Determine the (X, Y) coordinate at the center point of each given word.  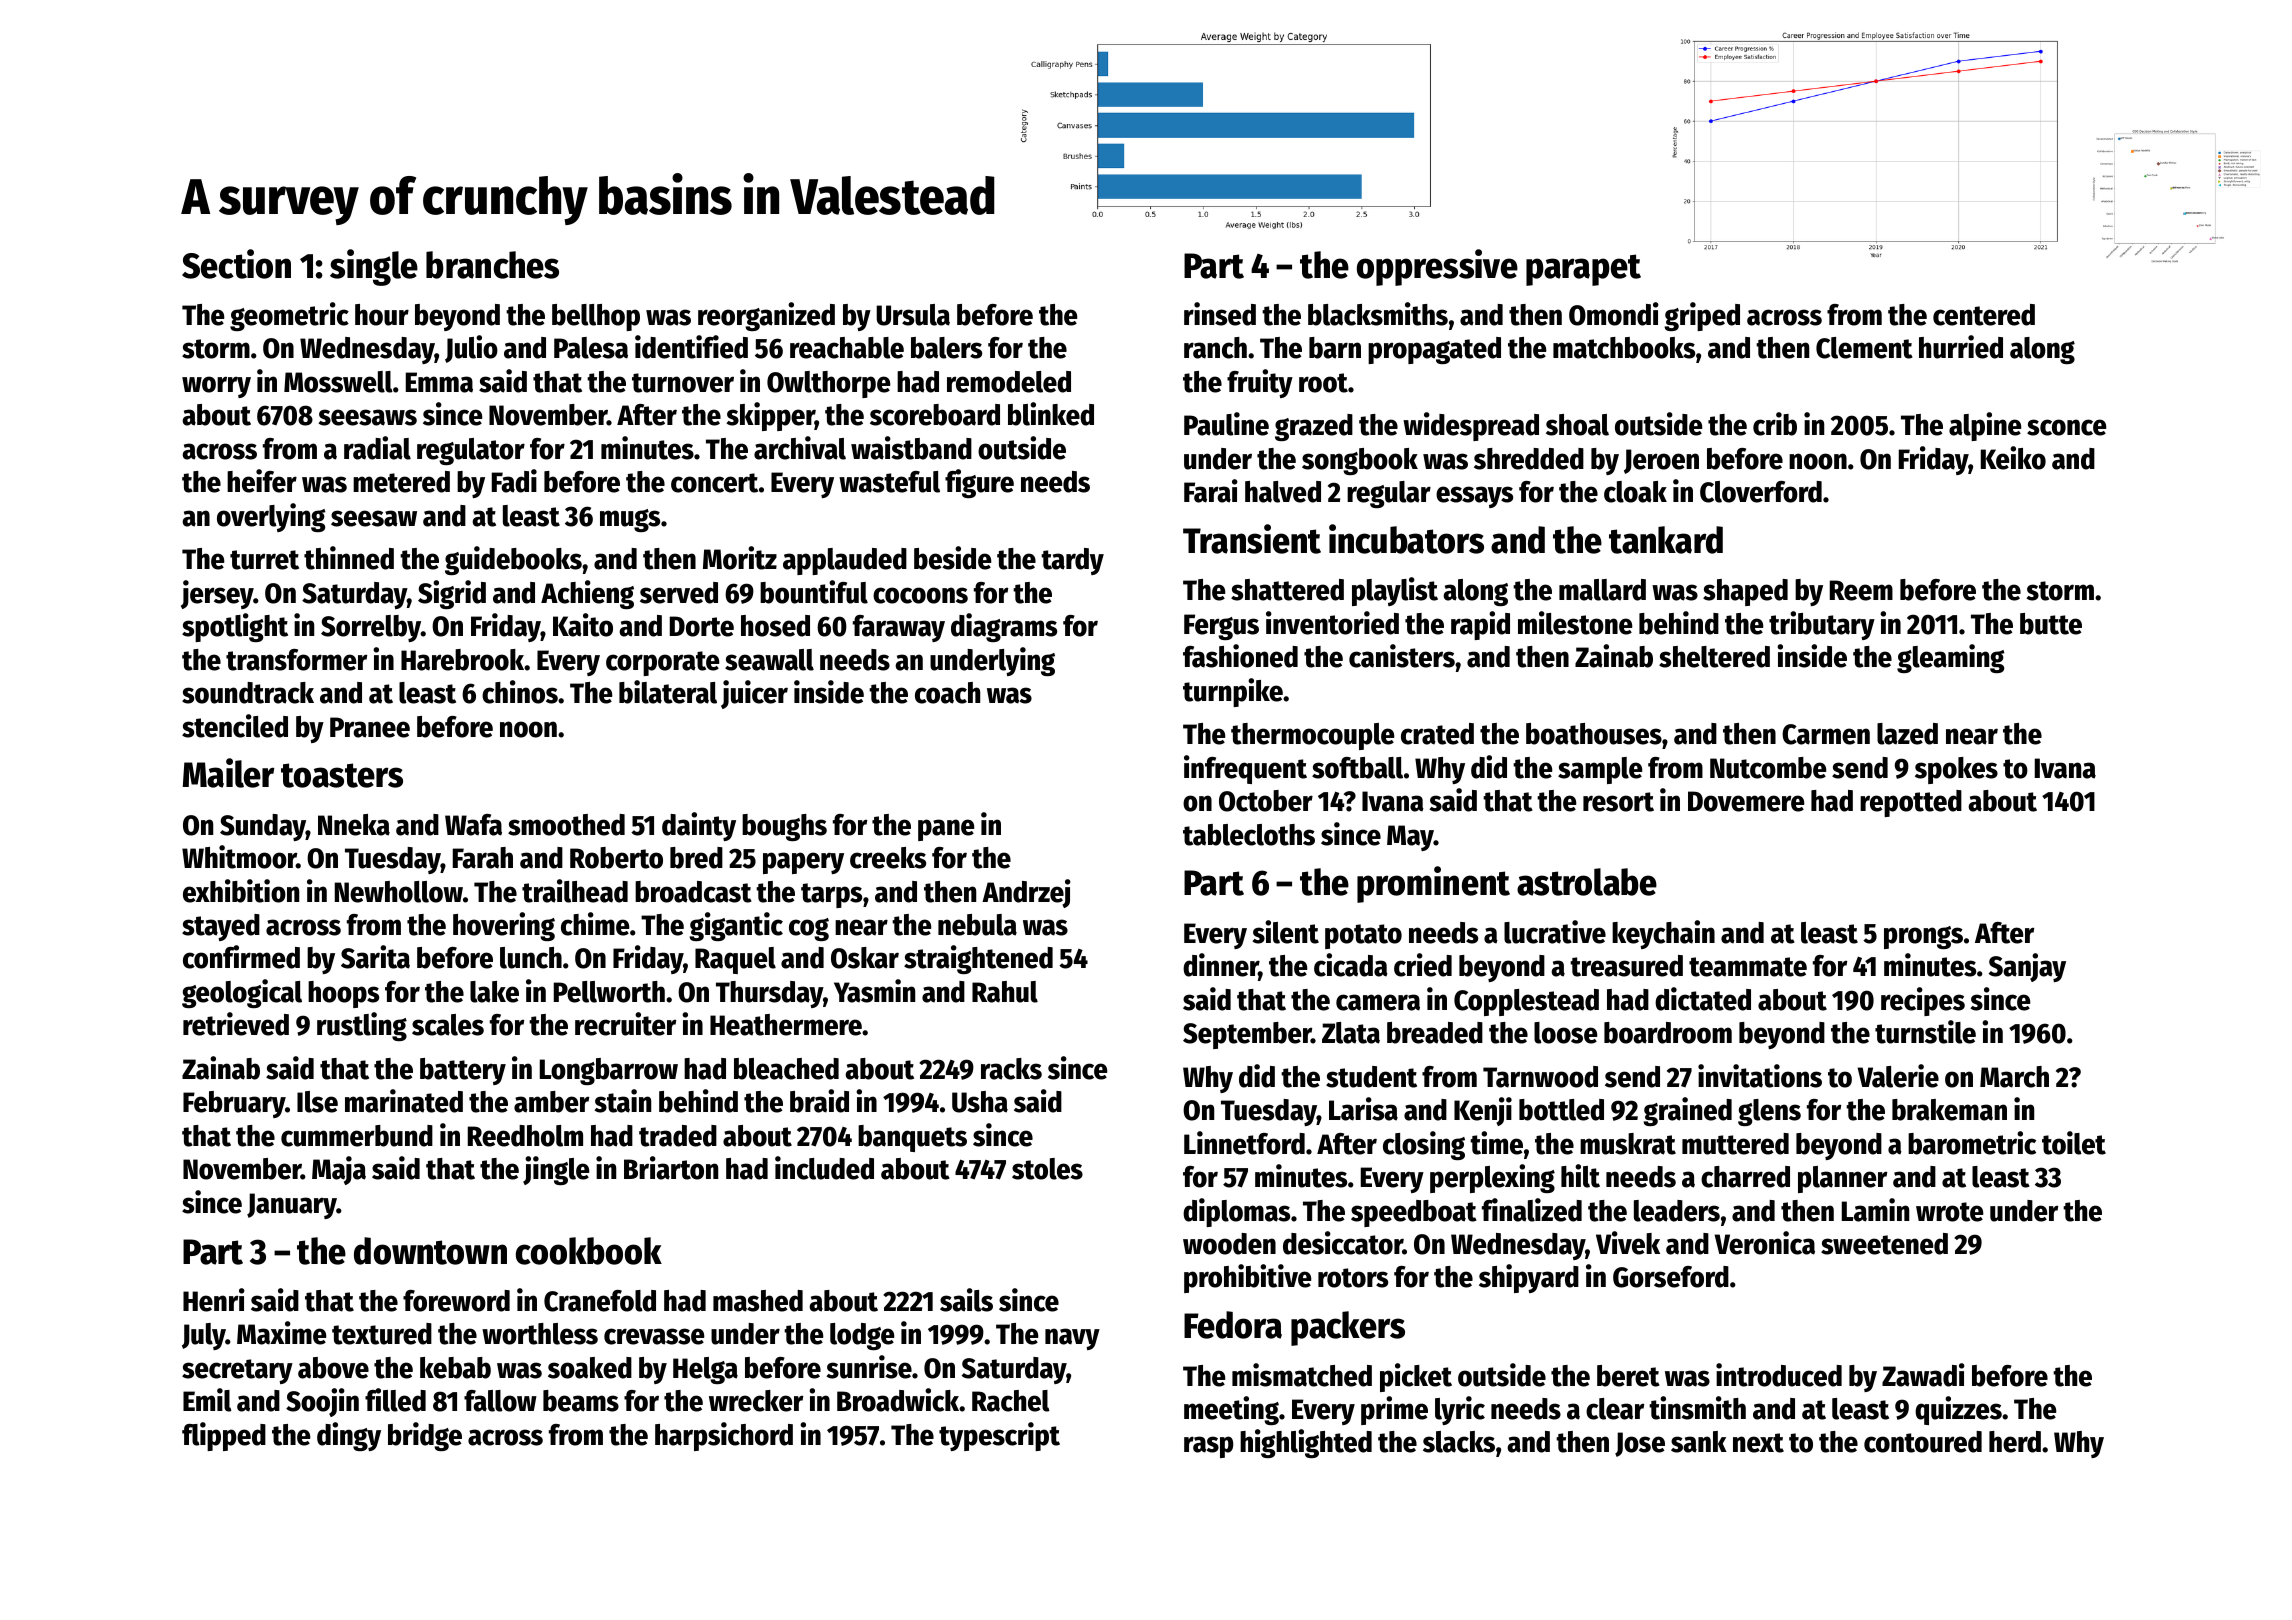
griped (1702, 316)
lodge (862, 1336)
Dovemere (1746, 801)
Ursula (913, 315)
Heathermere (786, 1025)
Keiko (2013, 458)
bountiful (814, 592)
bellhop (596, 317)
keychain (1663, 934)
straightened (978, 959)
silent (1285, 932)
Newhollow (399, 892)
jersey (217, 594)
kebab (455, 1368)
